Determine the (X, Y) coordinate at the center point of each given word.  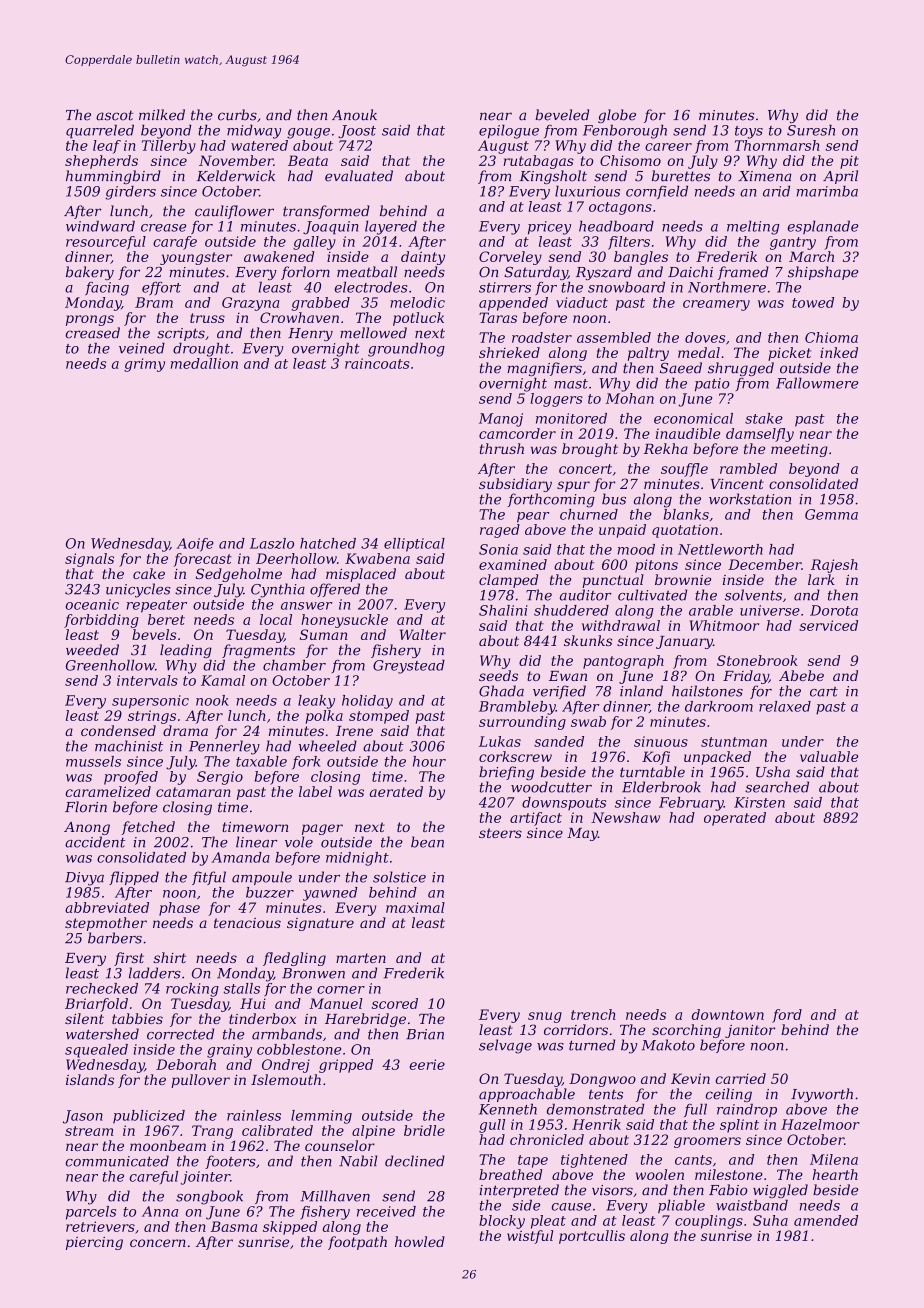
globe (617, 116)
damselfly (760, 435)
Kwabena (377, 558)
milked (162, 115)
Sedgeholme (239, 575)
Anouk (354, 115)
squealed (96, 1051)
